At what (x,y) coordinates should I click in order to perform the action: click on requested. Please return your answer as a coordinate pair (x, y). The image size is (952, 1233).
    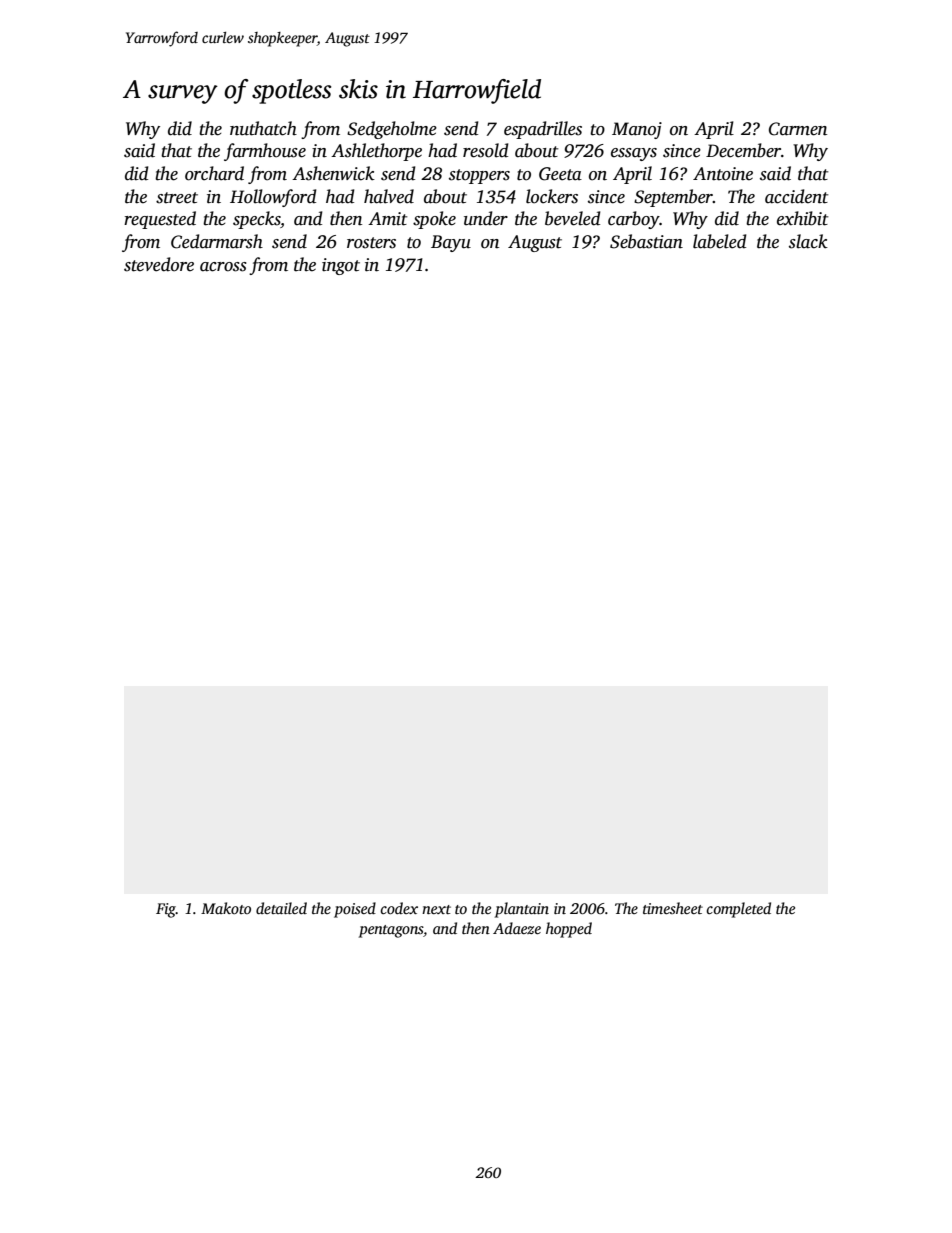
    Looking at the image, I should click on (160, 220).
